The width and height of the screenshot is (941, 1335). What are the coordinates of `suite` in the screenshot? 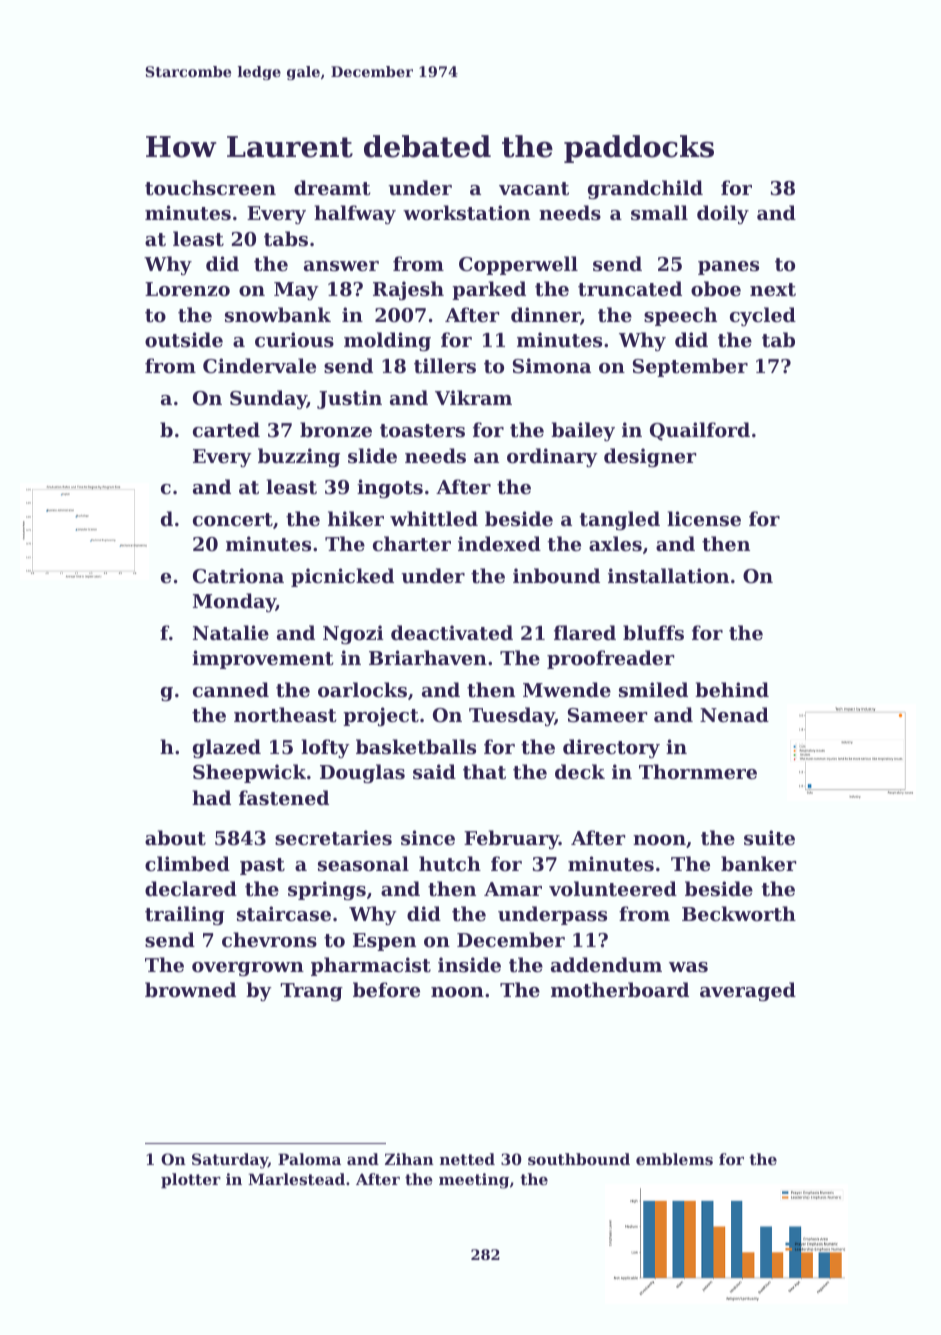 It's located at (769, 838).
